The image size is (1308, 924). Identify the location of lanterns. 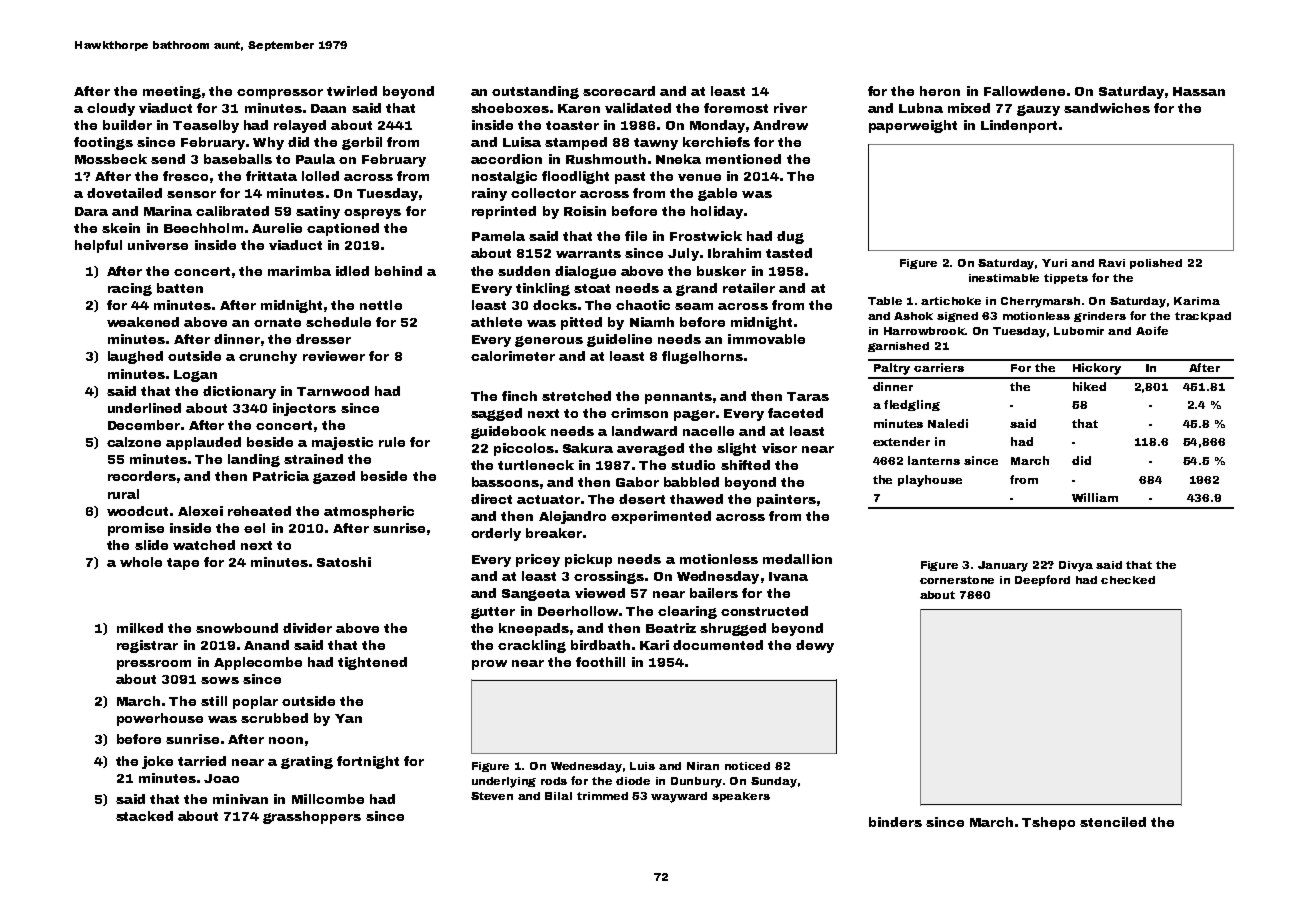
(934, 460).
